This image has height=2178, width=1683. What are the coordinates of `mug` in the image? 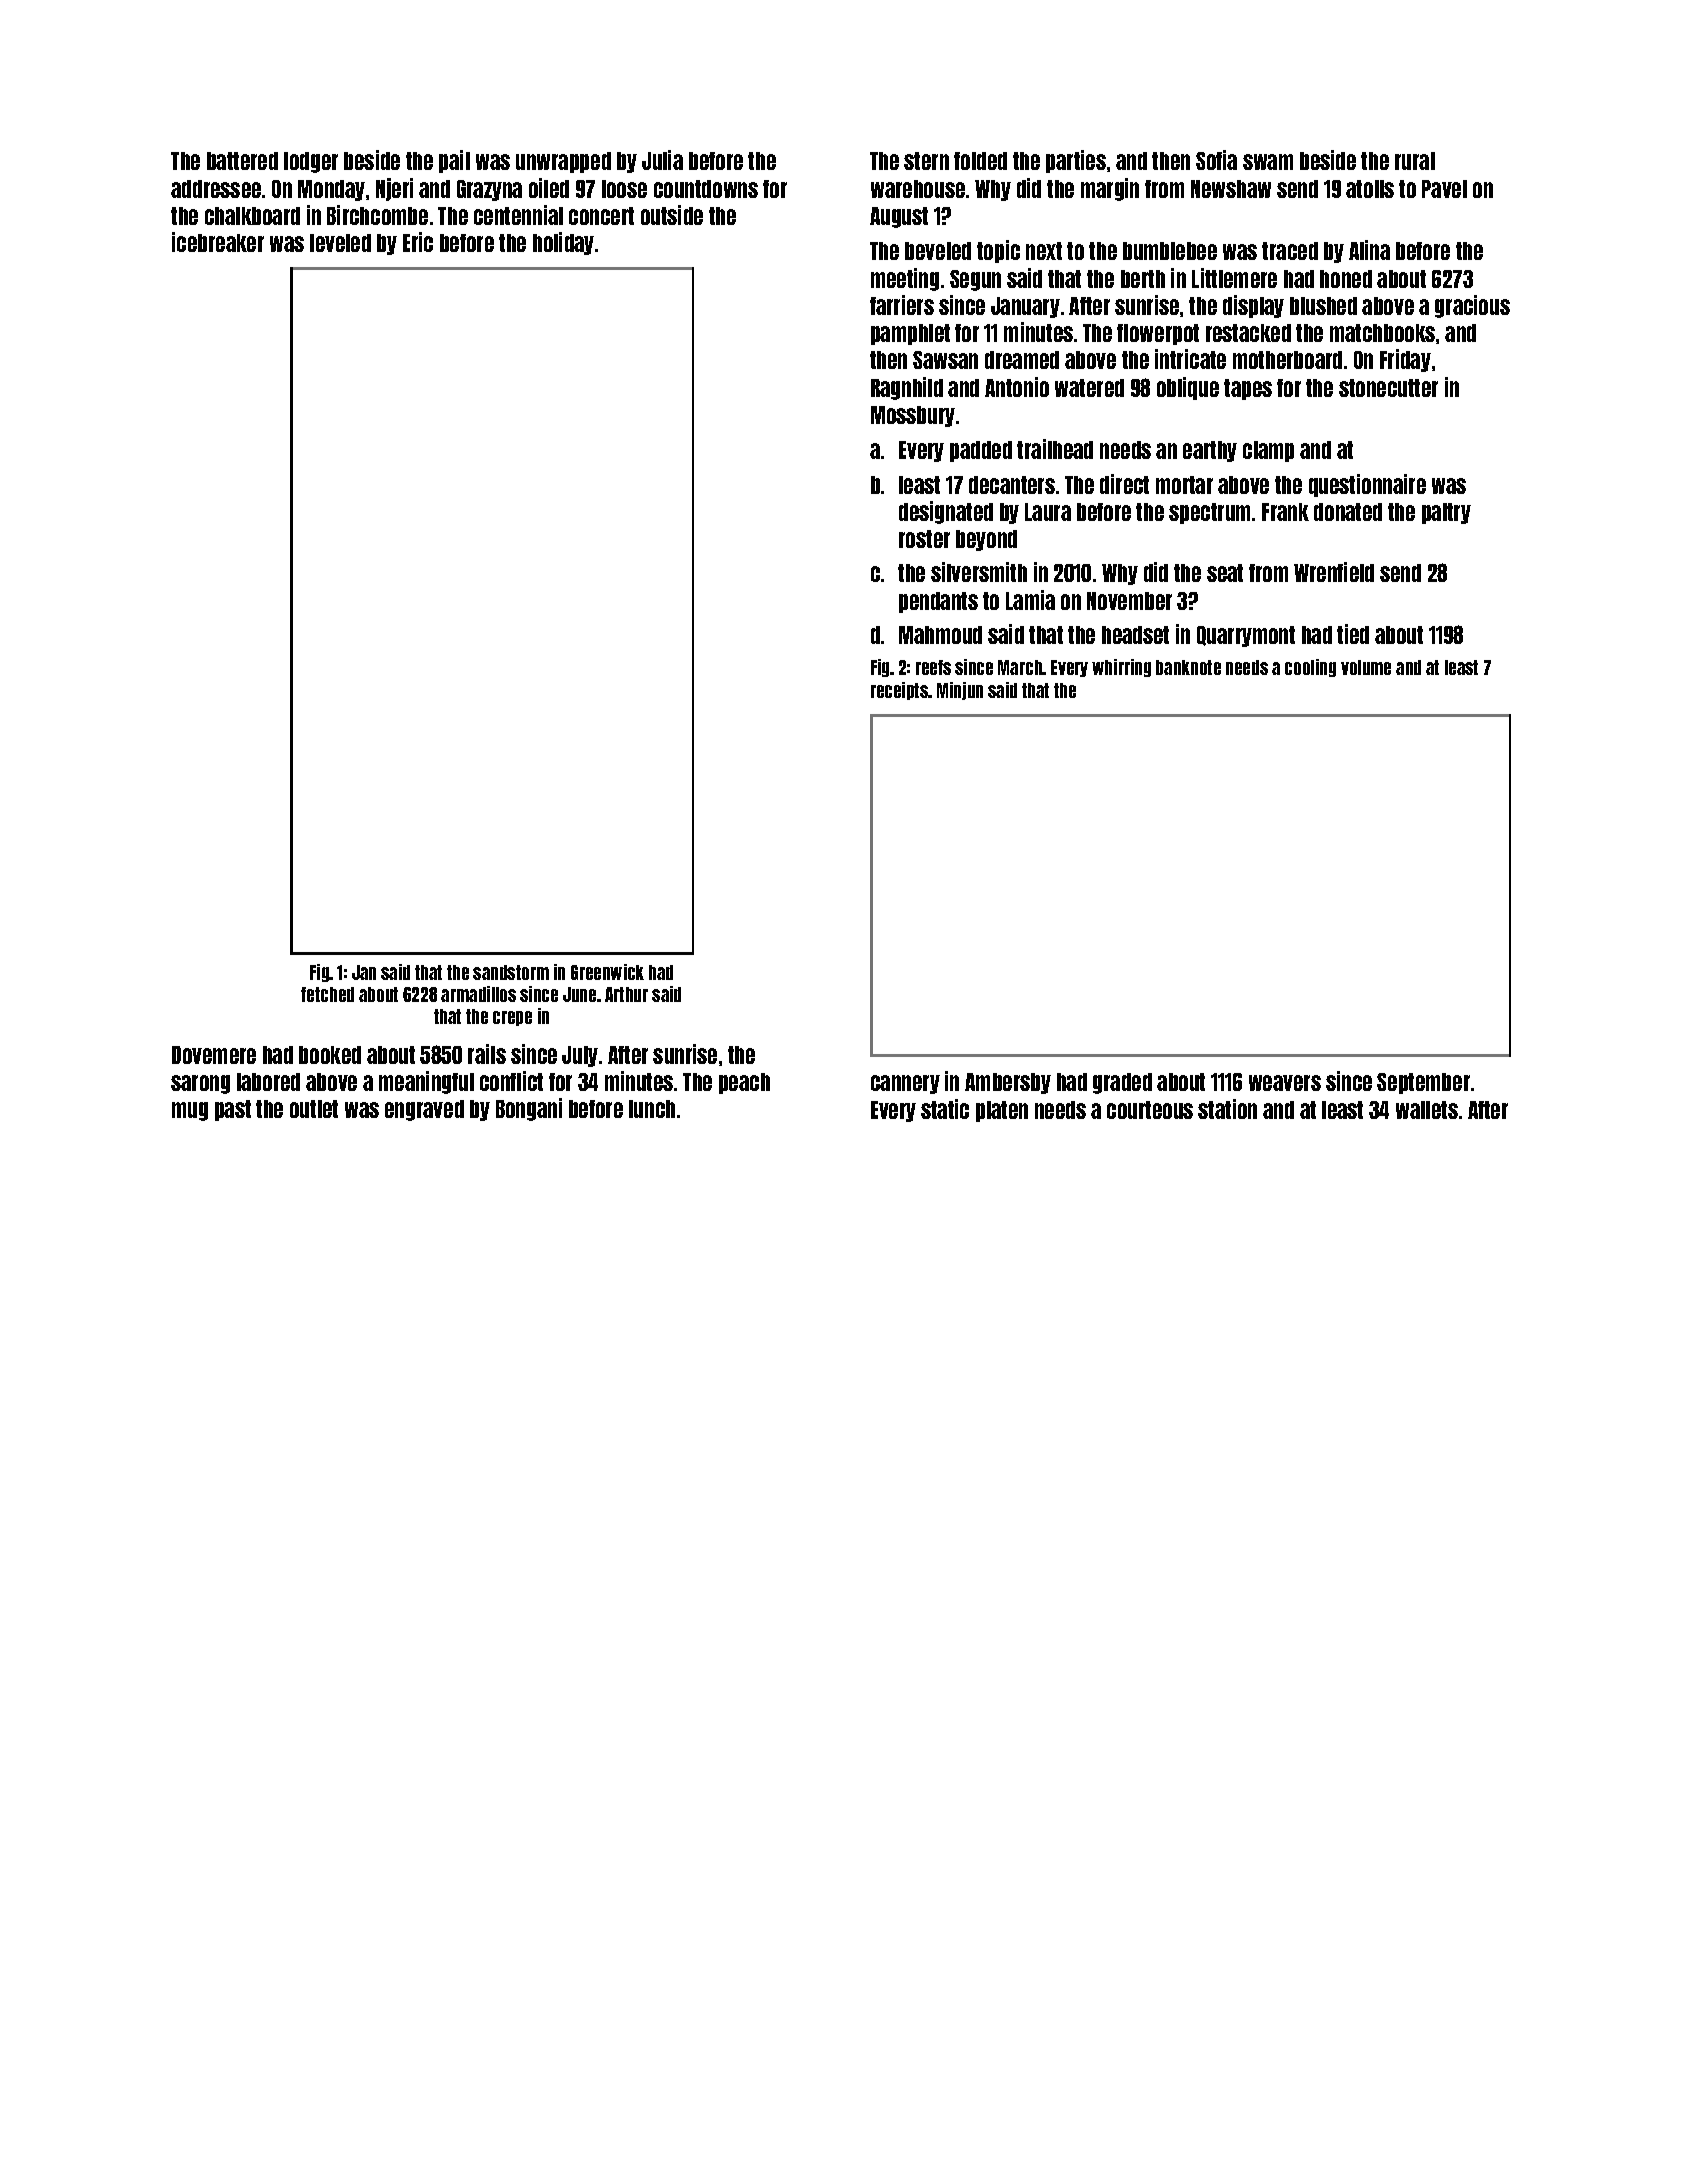 It's located at (190, 1111).
